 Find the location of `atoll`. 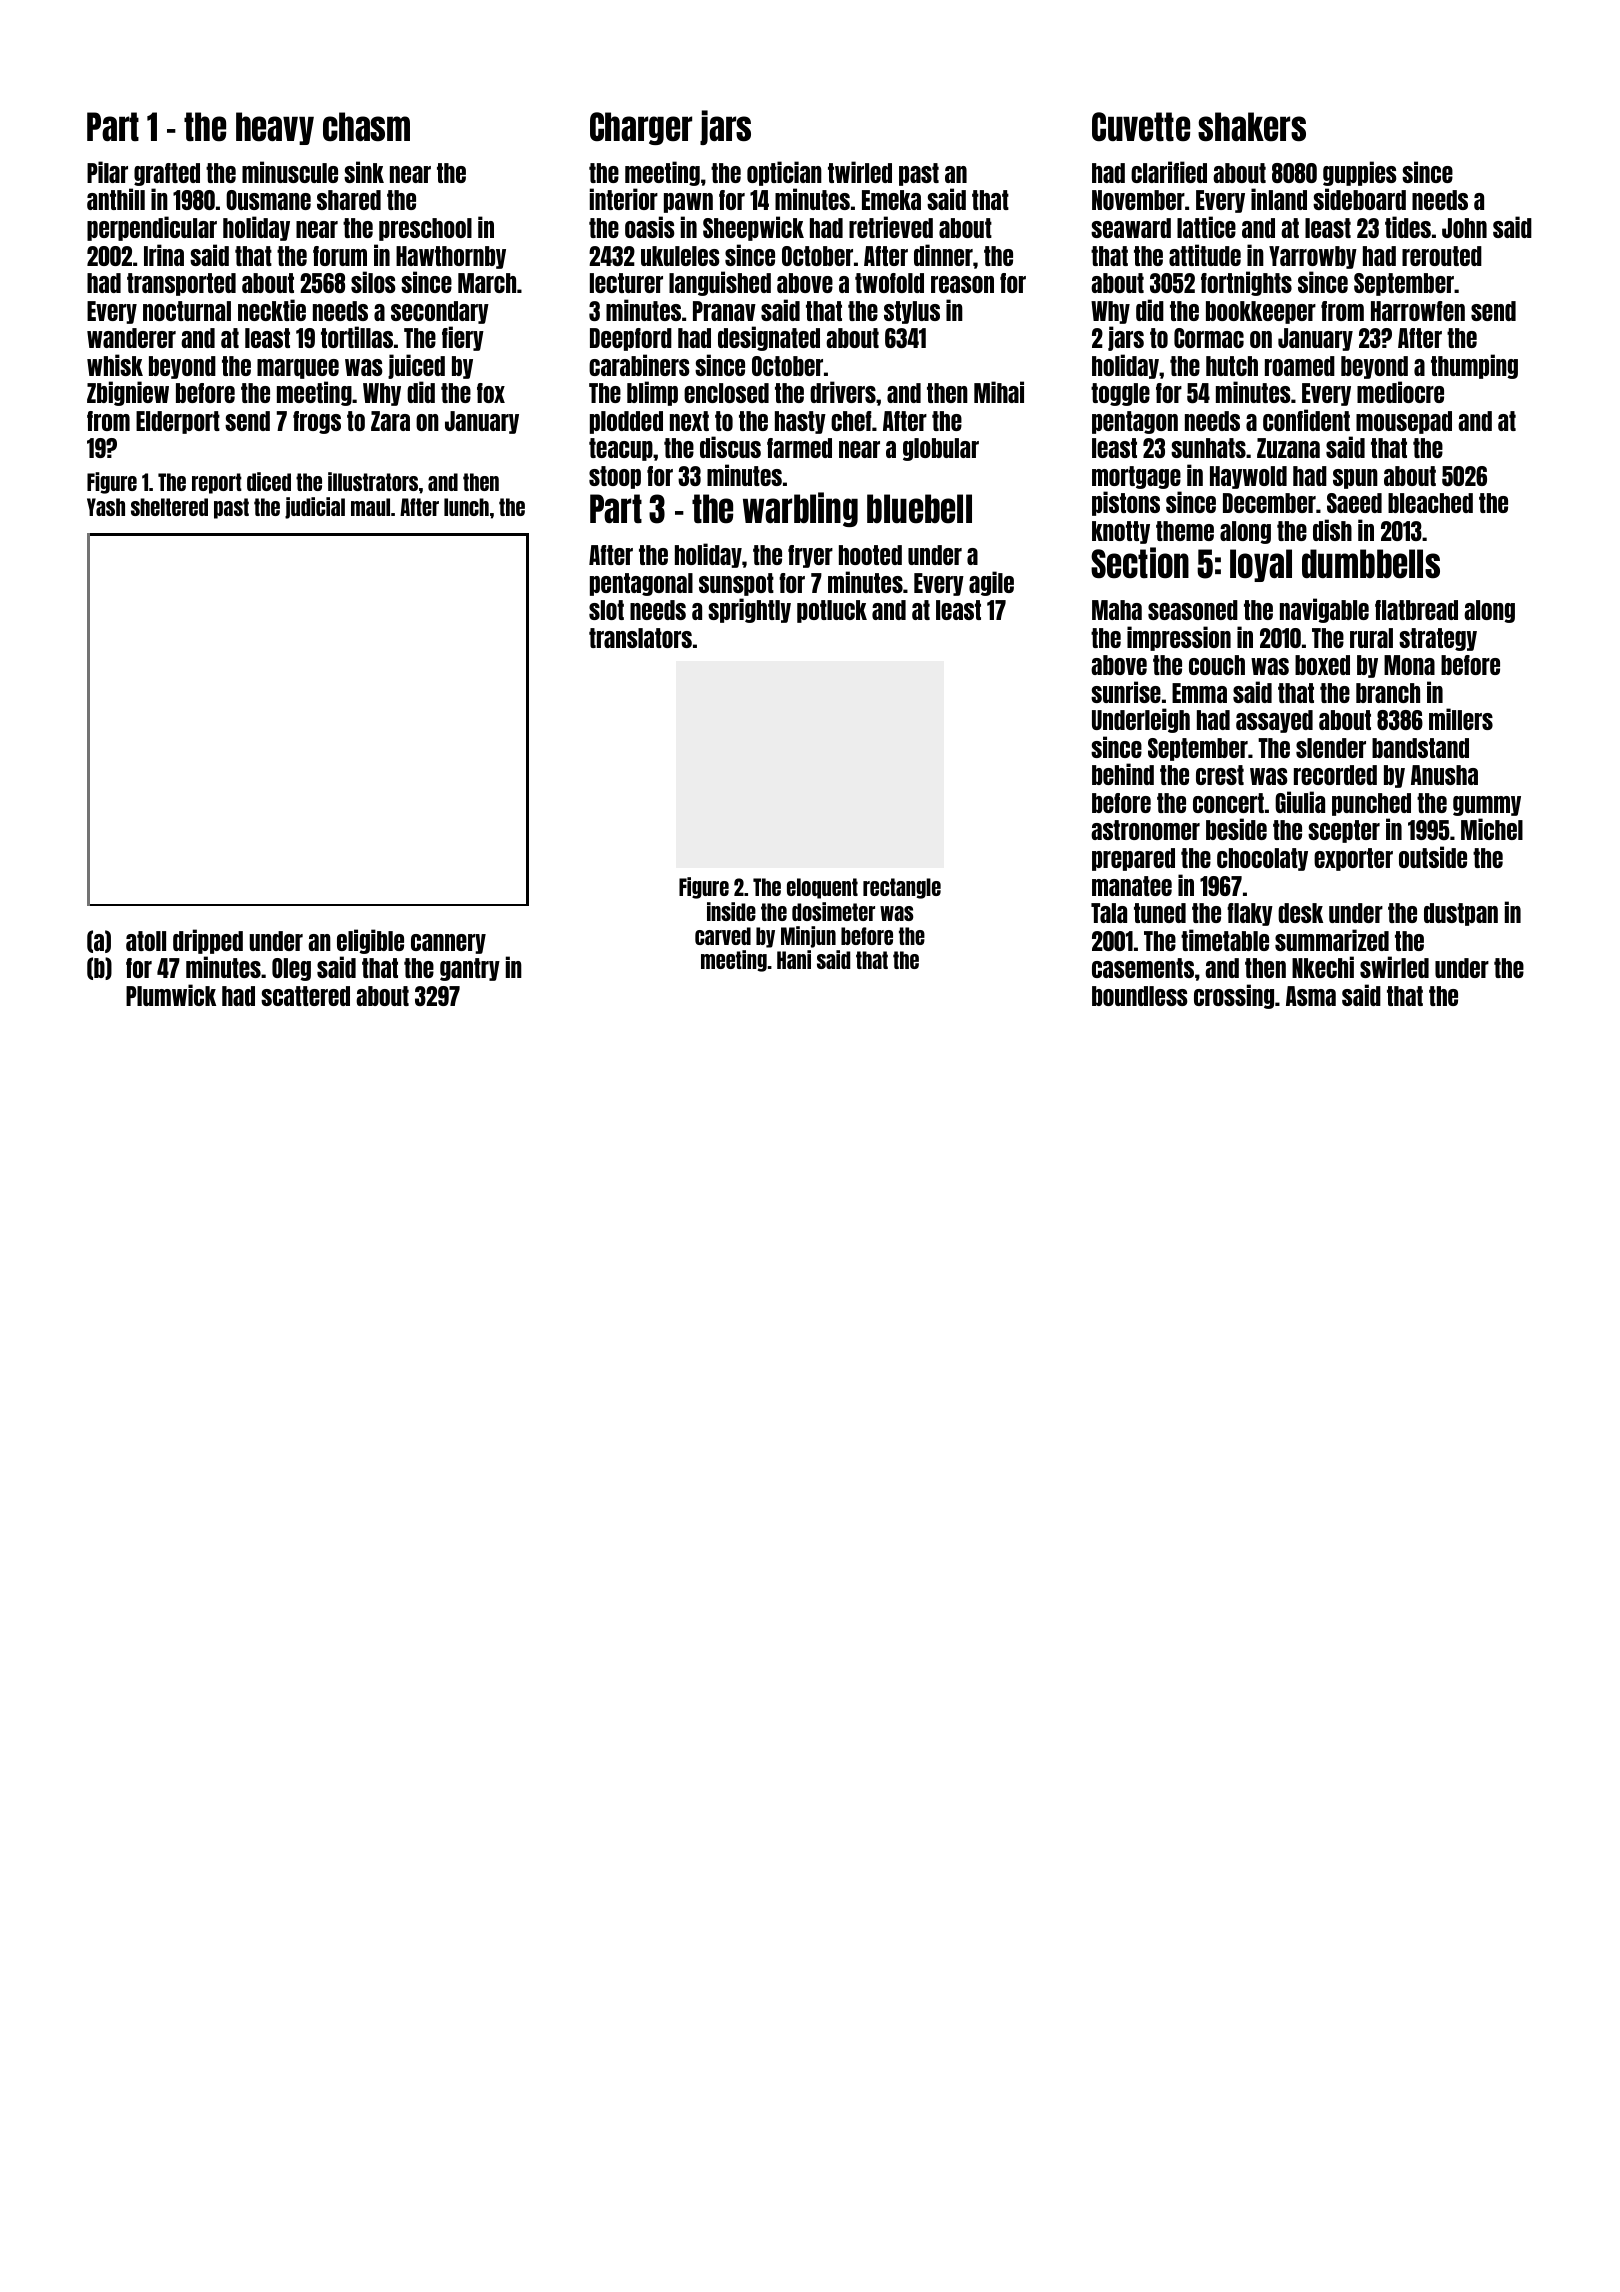

atoll is located at coordinates (146, 941).
